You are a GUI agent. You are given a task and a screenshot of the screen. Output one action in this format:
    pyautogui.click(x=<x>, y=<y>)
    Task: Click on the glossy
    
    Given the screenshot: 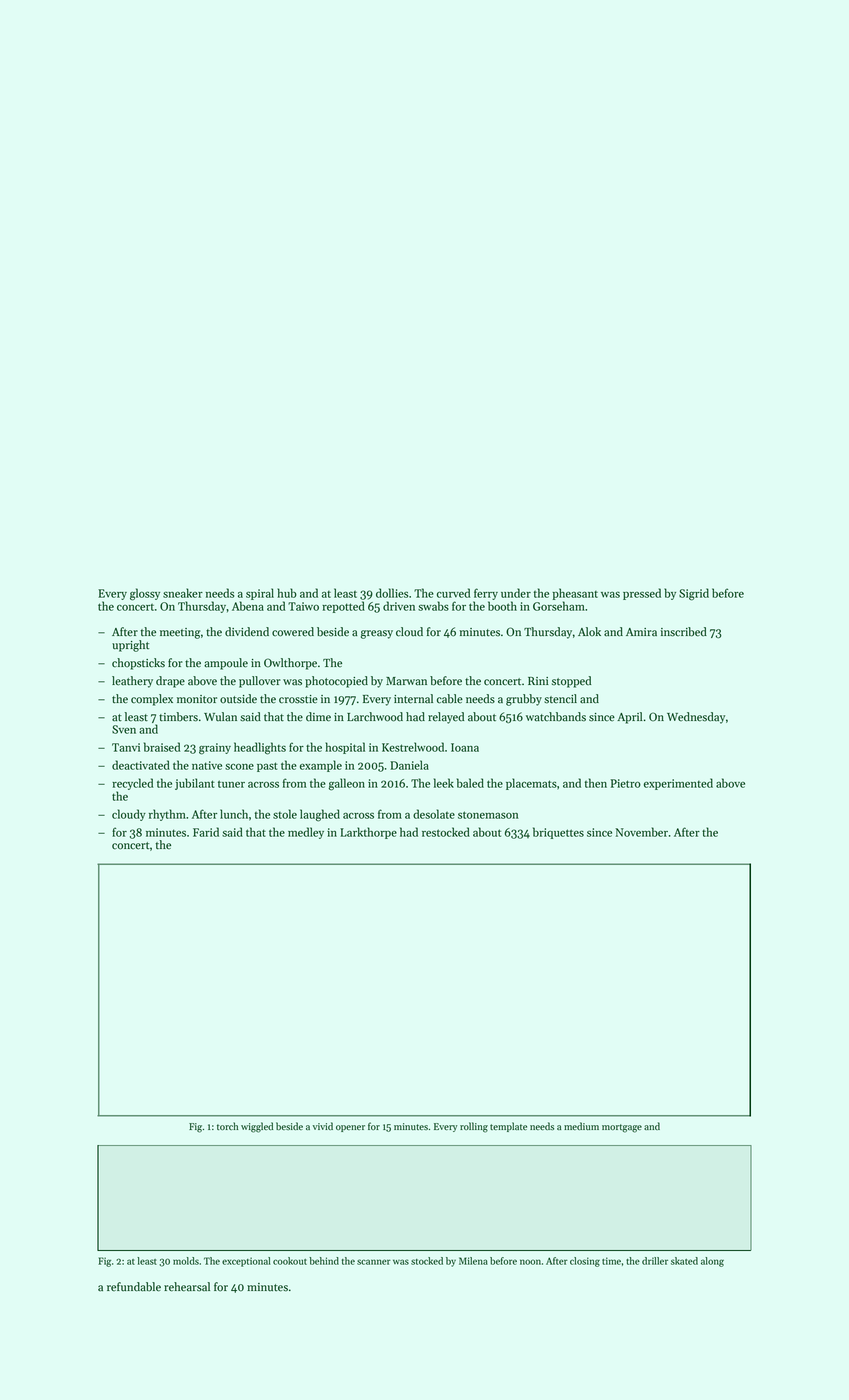 What is the action you would take?
    pyautogui.click(x=145, y=594)
